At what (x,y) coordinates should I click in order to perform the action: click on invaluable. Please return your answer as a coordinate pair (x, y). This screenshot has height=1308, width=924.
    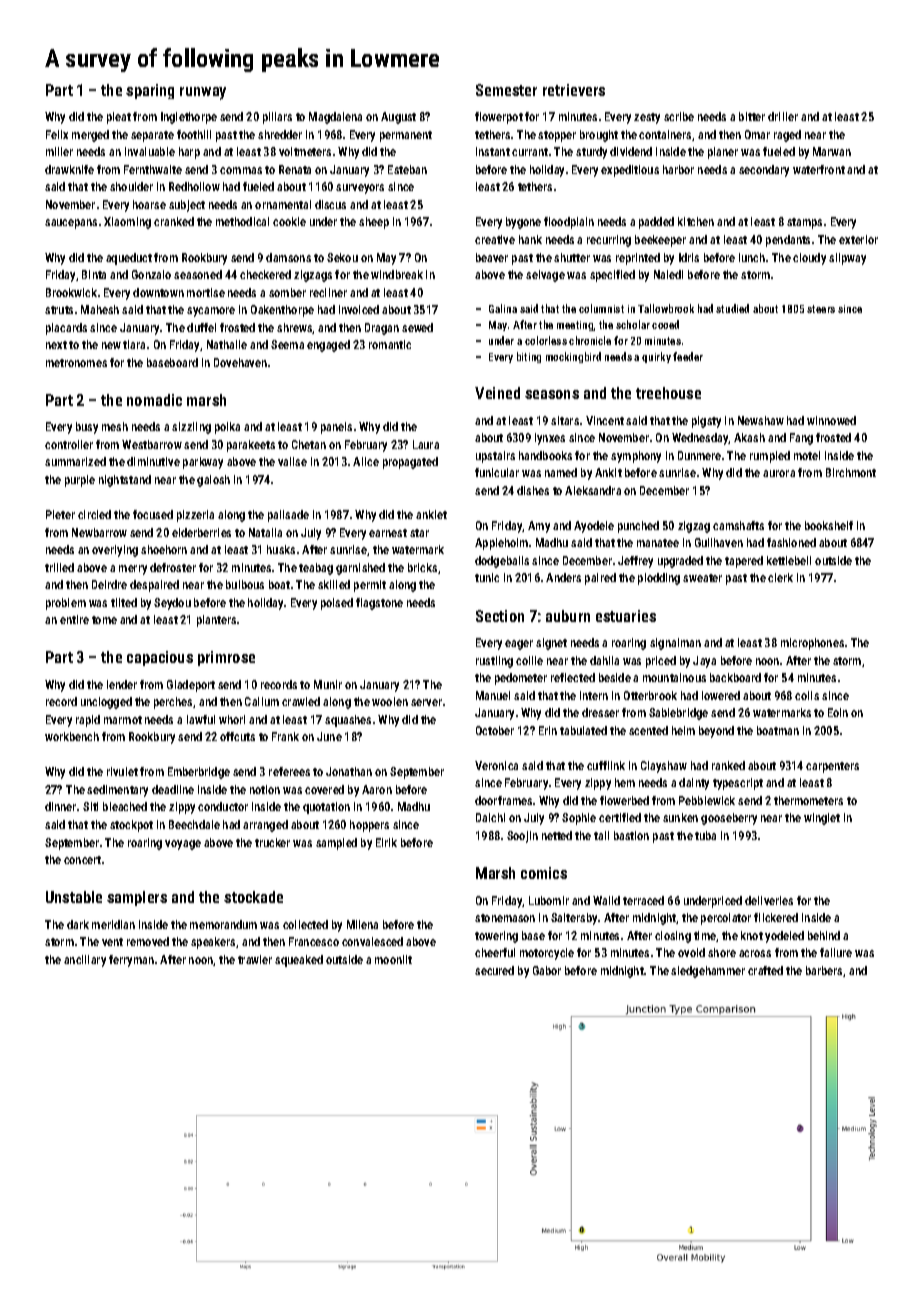
    Looking at the image, I should click on (150, 151).
